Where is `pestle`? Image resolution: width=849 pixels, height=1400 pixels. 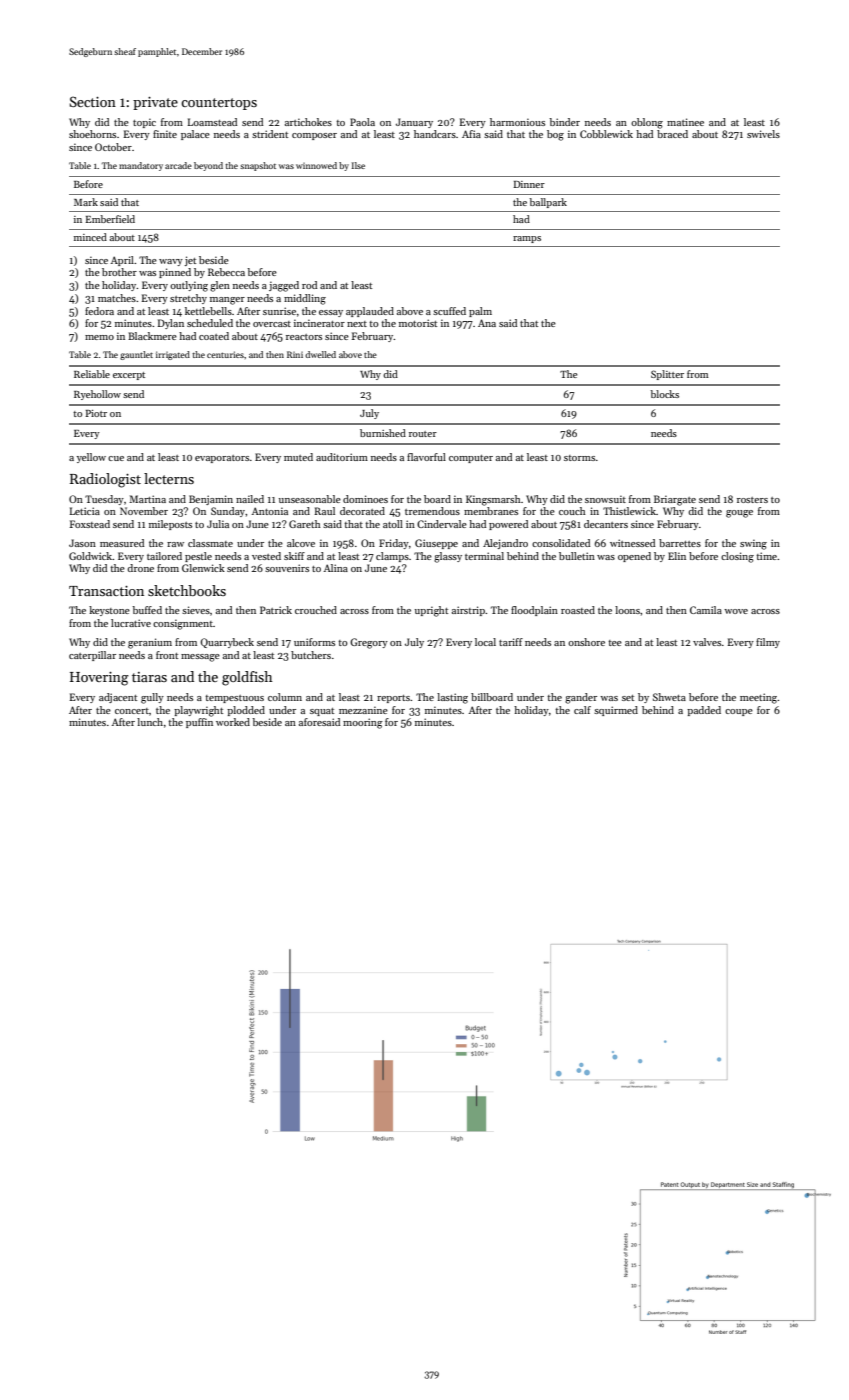
pestle is located at coordinates (198, 557).
